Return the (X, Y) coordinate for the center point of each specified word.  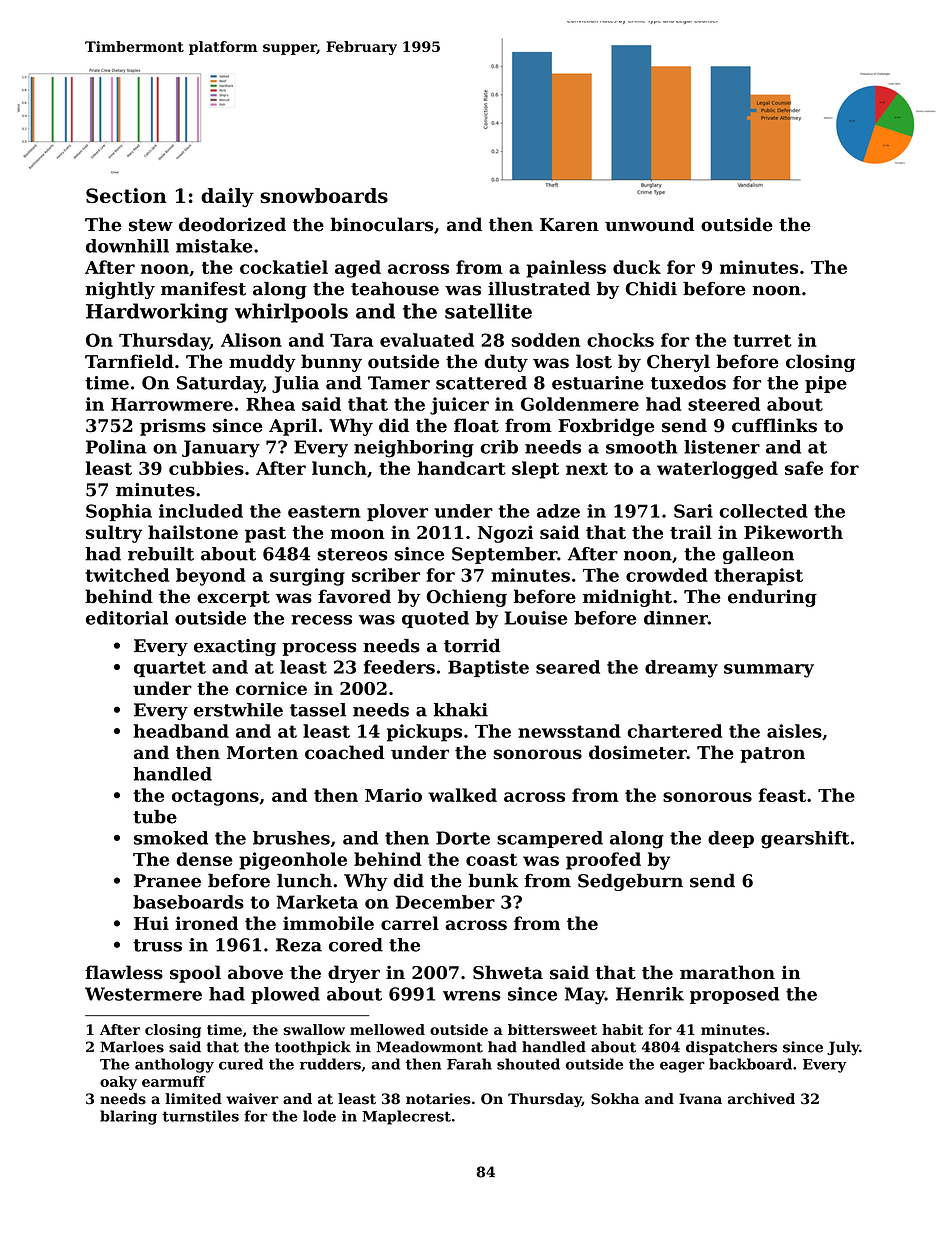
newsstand (569, 731)
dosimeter (638, 752)
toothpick (313, 1048)
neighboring (414, 449)
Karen (569, 225)
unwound (650, 224)
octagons (215, 798)
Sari (693, 511)
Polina (116, 447)
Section (126, 195)
